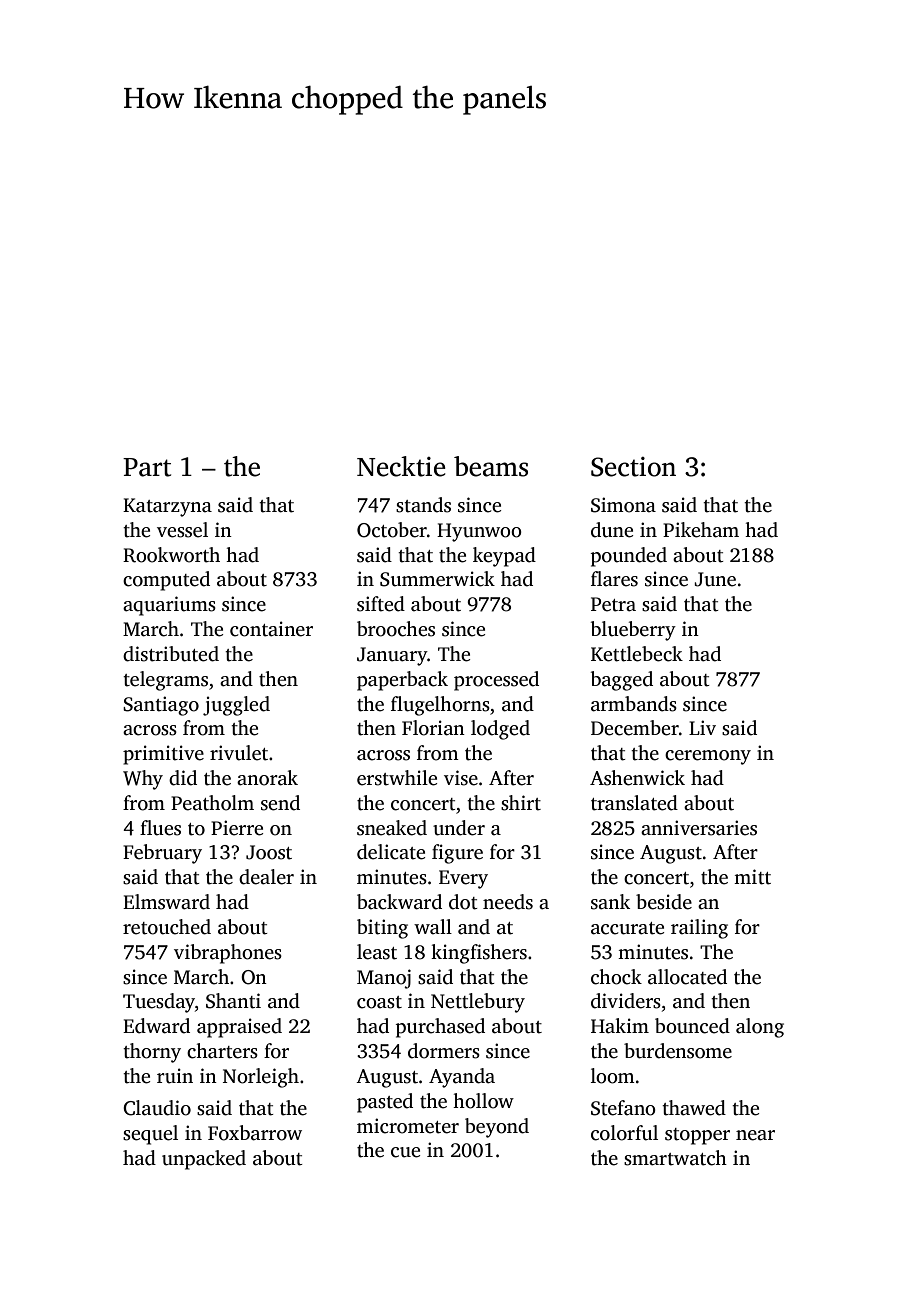 The height and width of the screenshot is (1316, 908). Describe the element at coordinates (491, 466) in the screenshot. I see `beams` at that location.
